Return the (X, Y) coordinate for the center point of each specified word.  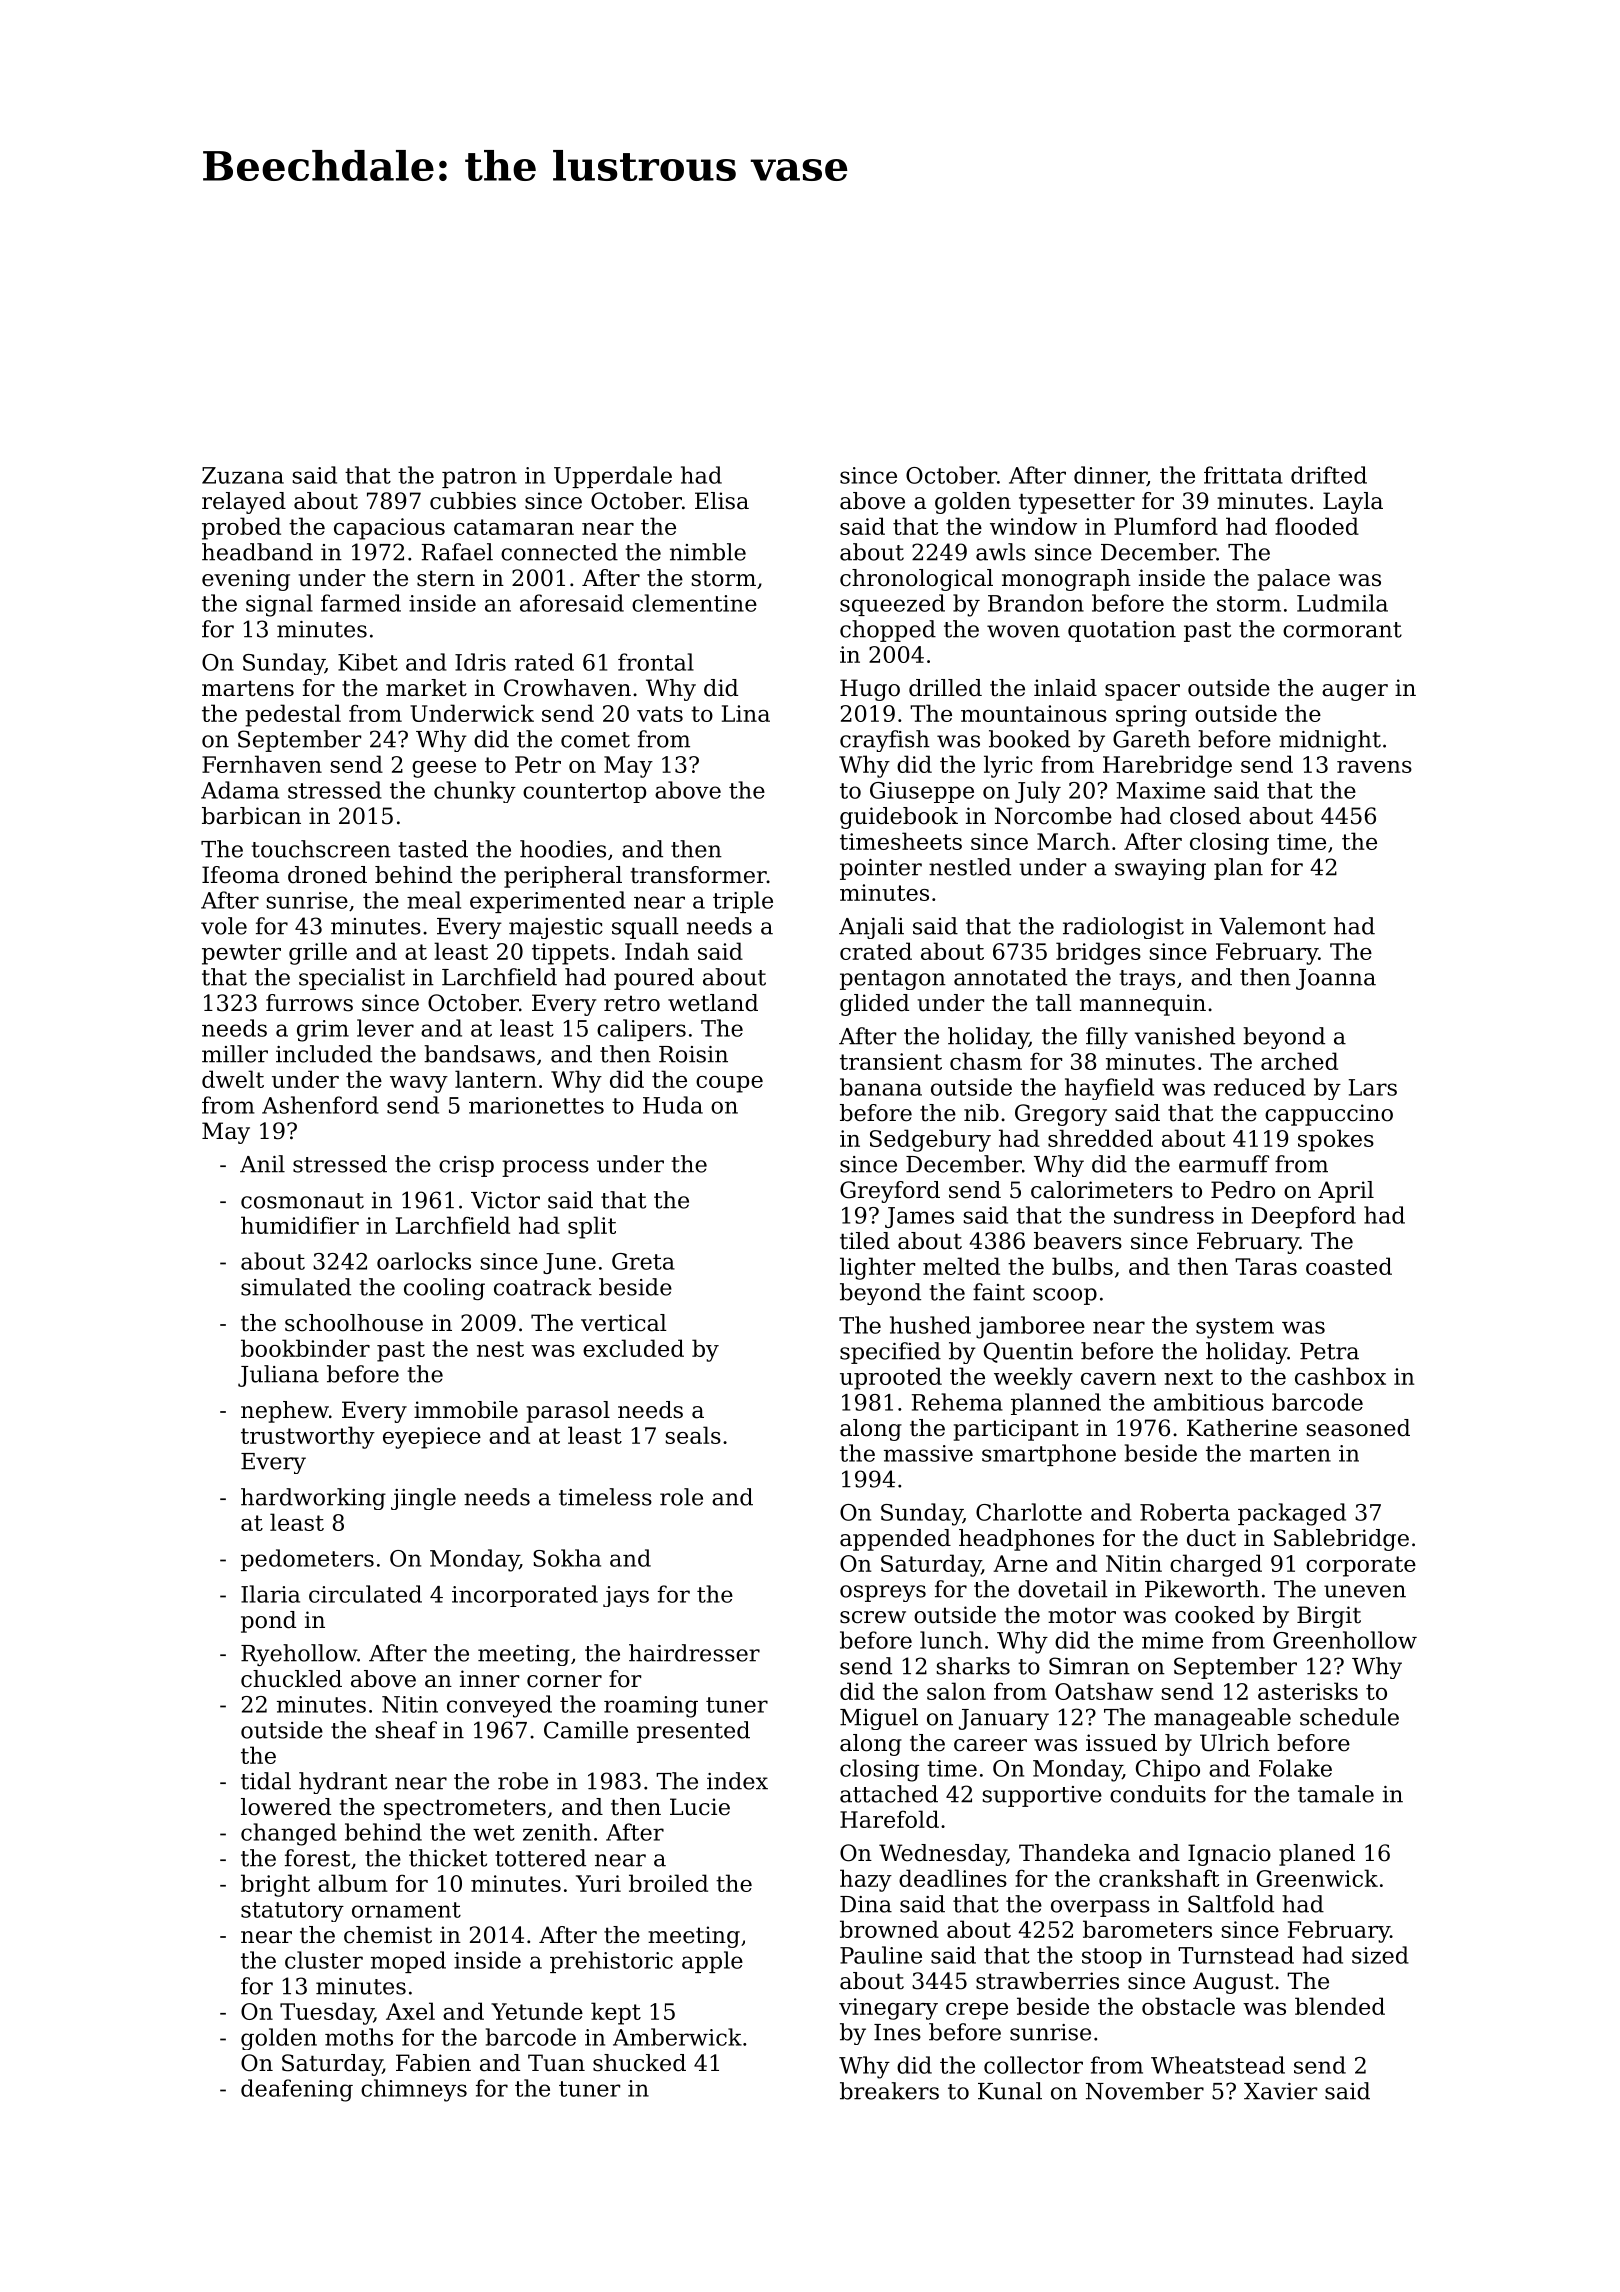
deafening (297, 2090)
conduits (1158, 1794)
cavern (1118, 1379)
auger (1355, 692)
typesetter (1077, 503)
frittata (1243, 475)
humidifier (300, 1225)
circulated (365, 1594)
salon (956, 1691)
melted (961, 1266)
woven (1023, 631)
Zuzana (243, 475)
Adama (240, 790)
